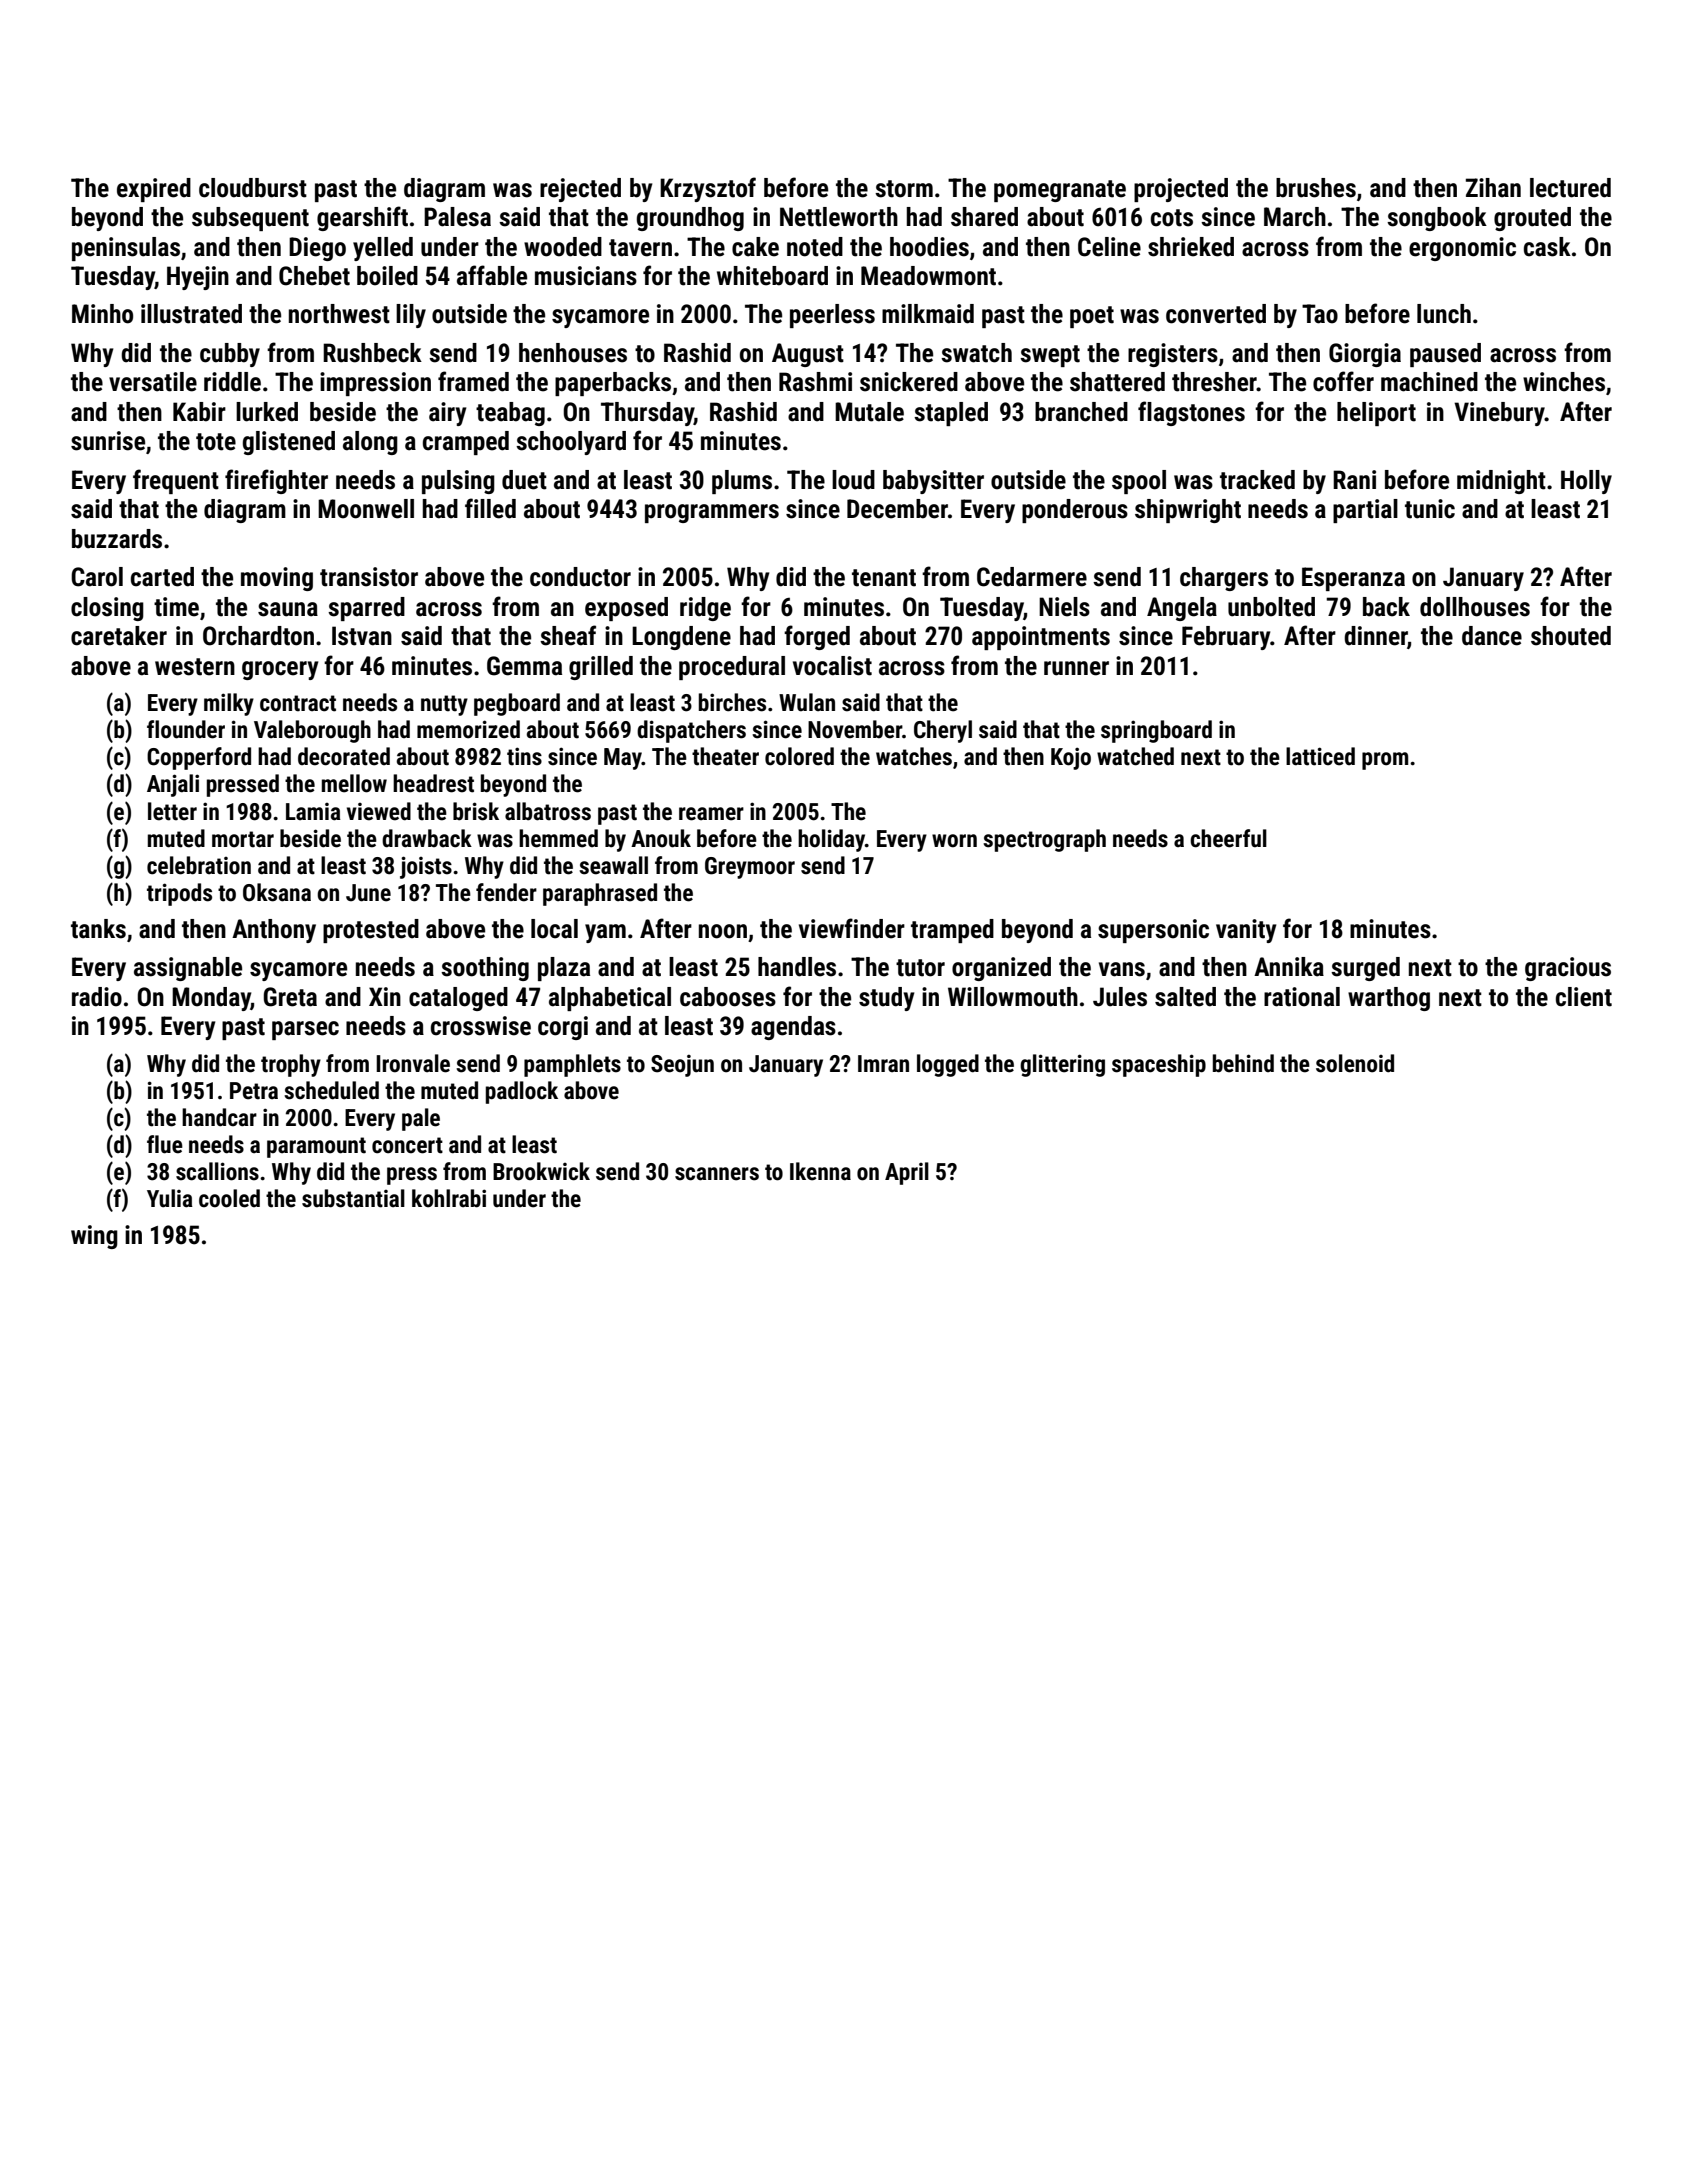  I want to click on wing, so click(94, 1237).
